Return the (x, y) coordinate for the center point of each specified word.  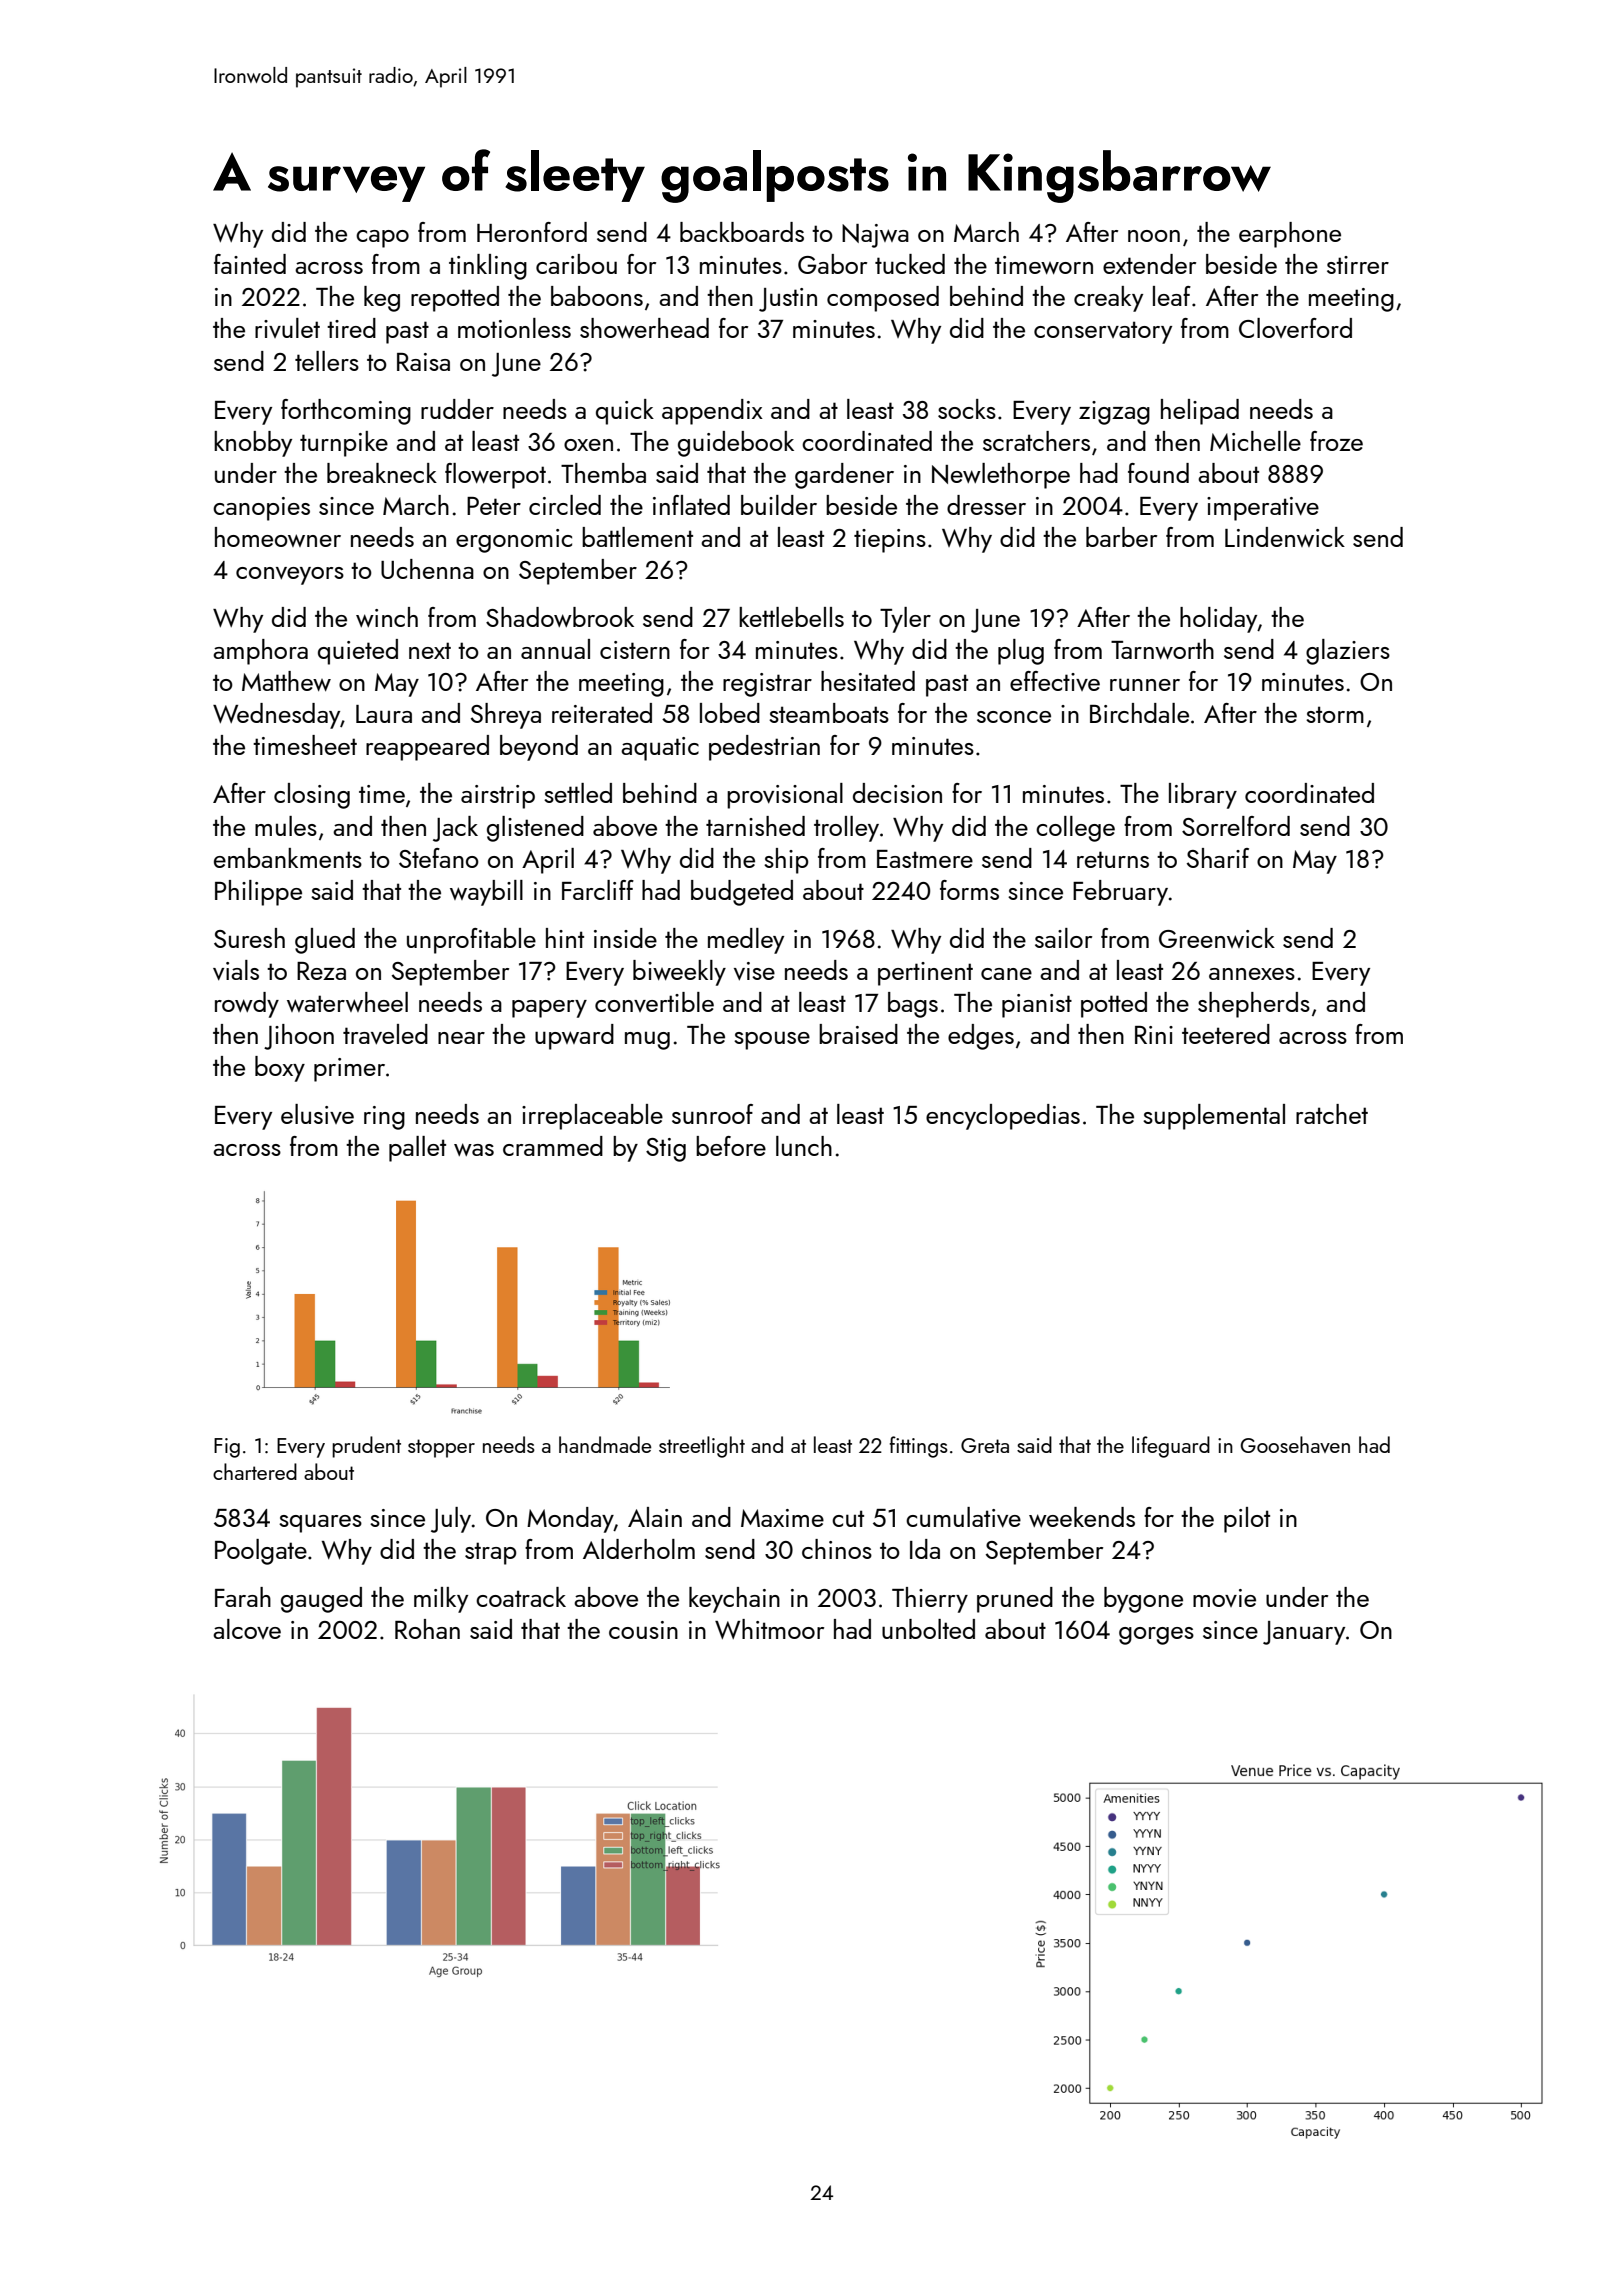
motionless (514, 328)
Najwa (875, 236)
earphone (1290, 235)
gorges (1156, 1636)
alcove (247, 1629)
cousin (643, 1630)
